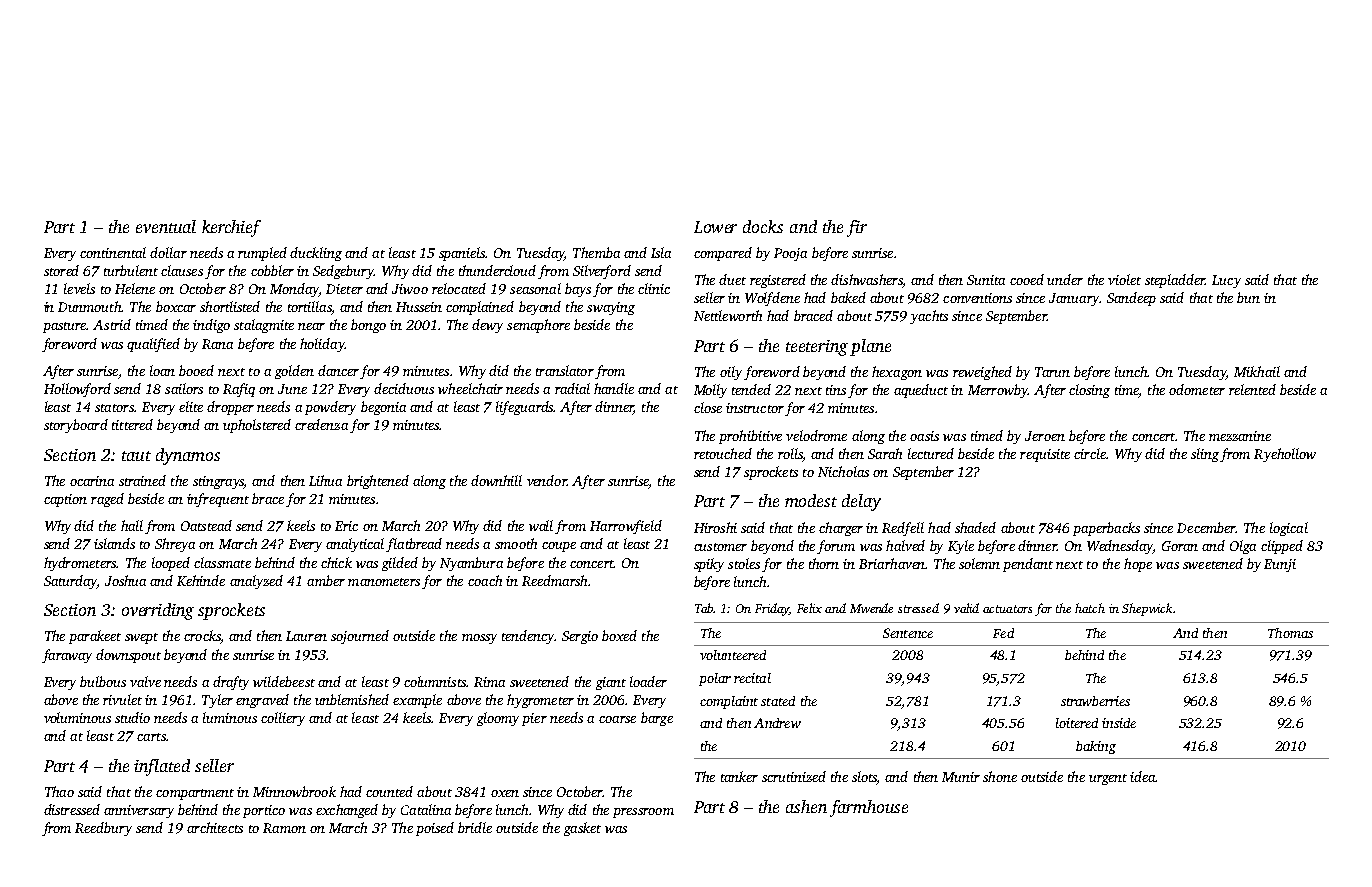  I want to click on tanker, so click(739, 776).
